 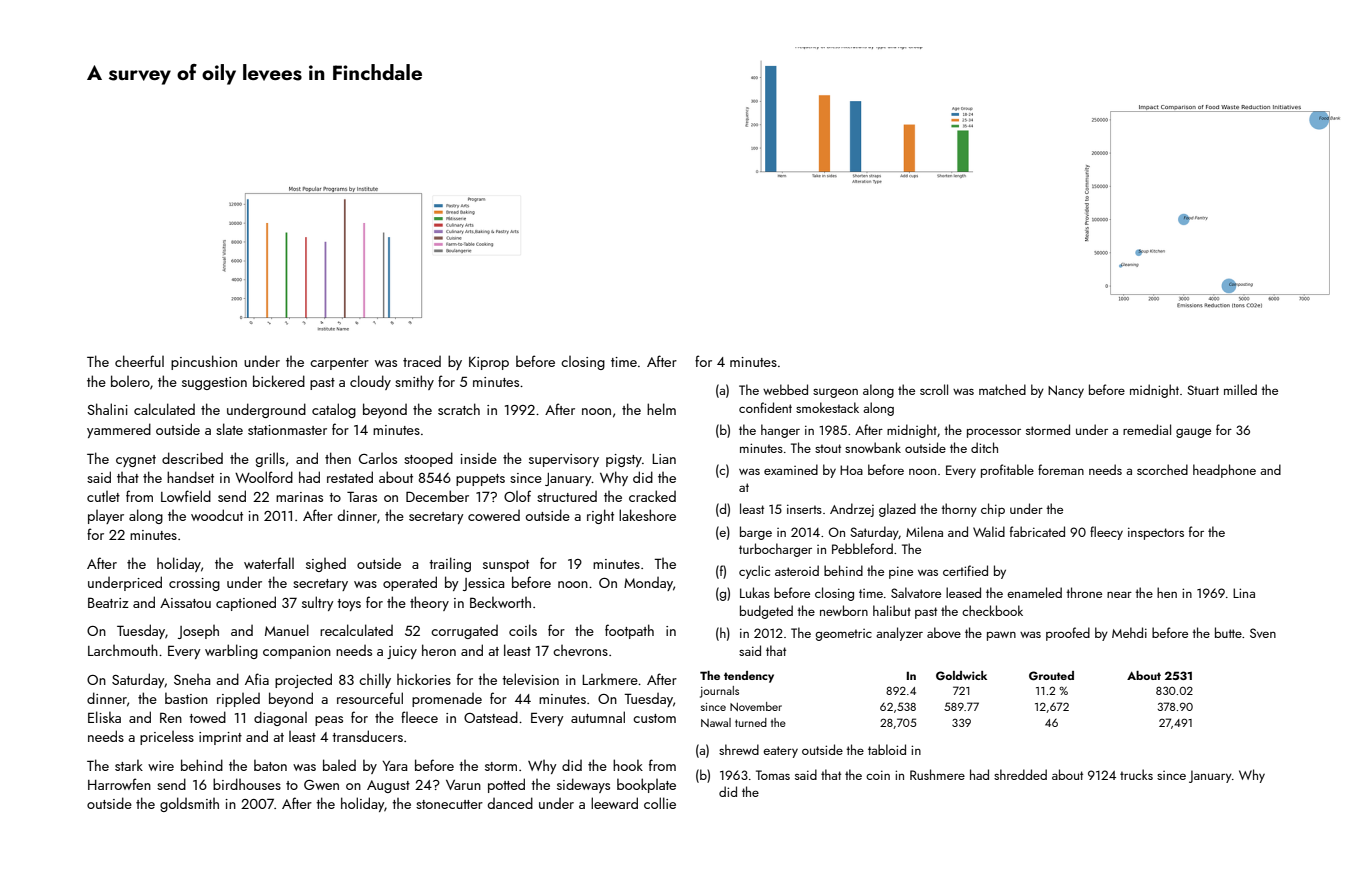 I want to click on Joseph, so click(x=198, y=632).
